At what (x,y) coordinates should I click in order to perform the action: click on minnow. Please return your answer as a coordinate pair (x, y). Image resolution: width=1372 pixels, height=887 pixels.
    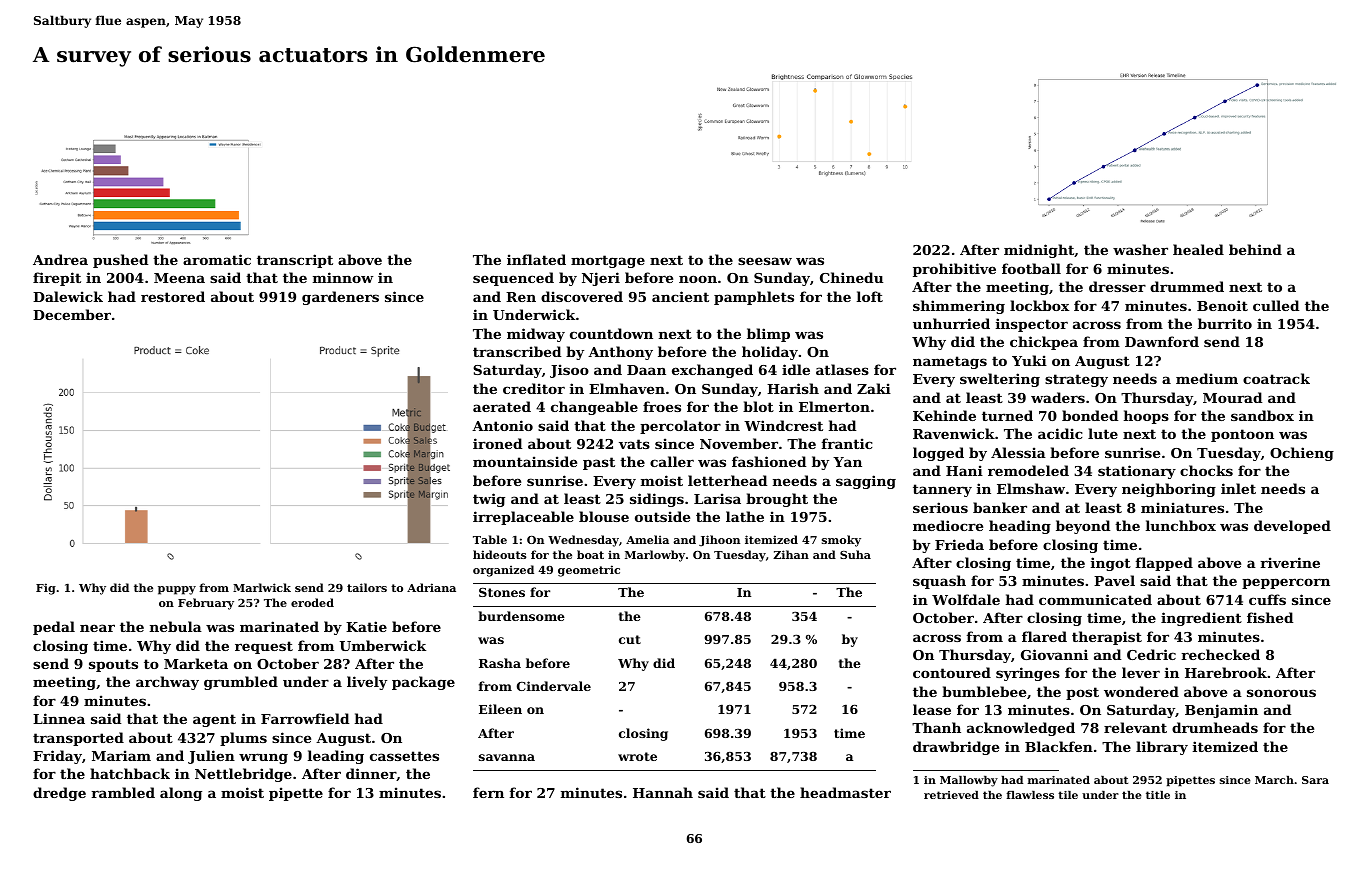
    Looking at the image, I should click on (343, 277).
